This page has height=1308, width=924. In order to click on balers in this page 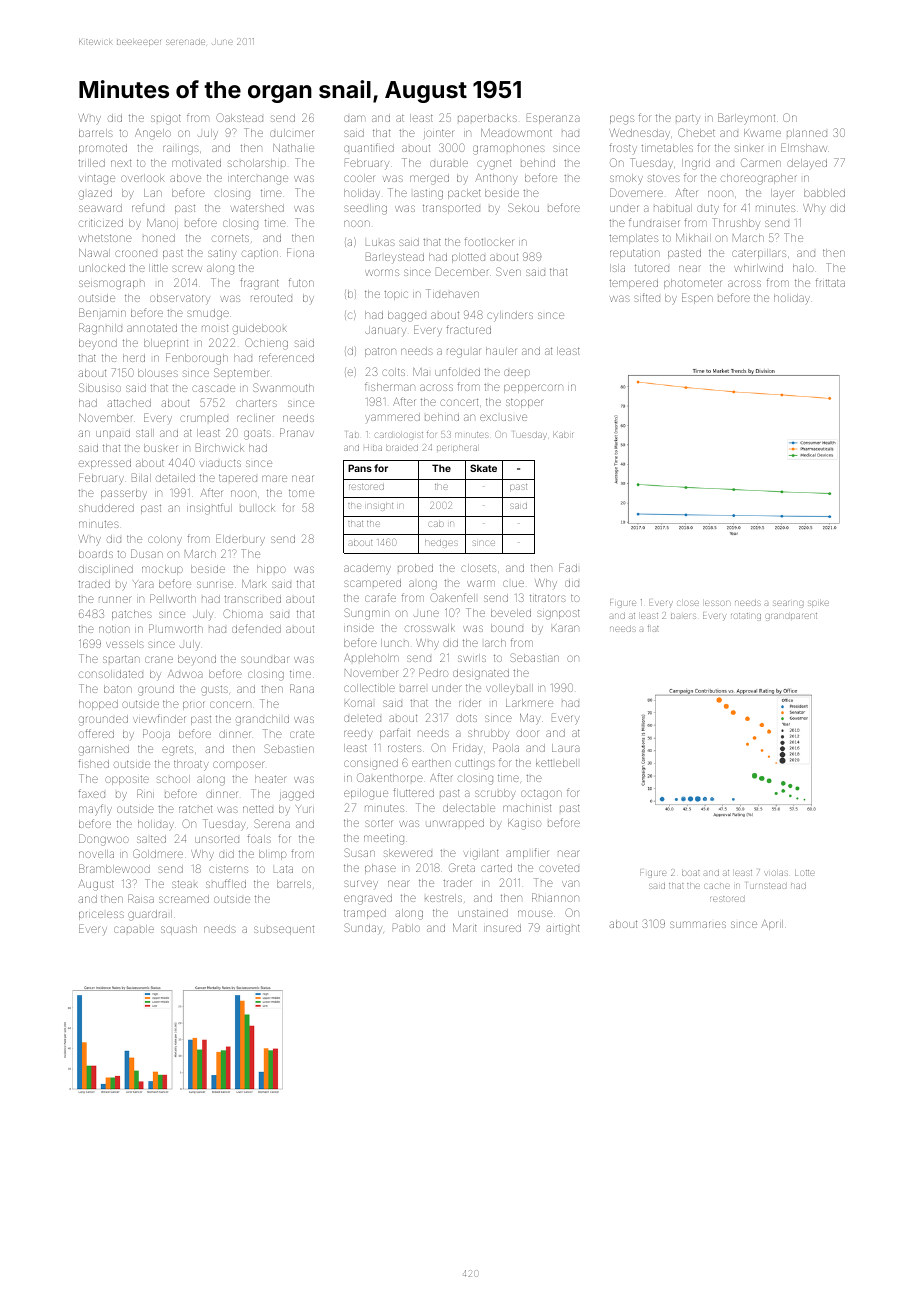, I will do `click(683, 616)`.
